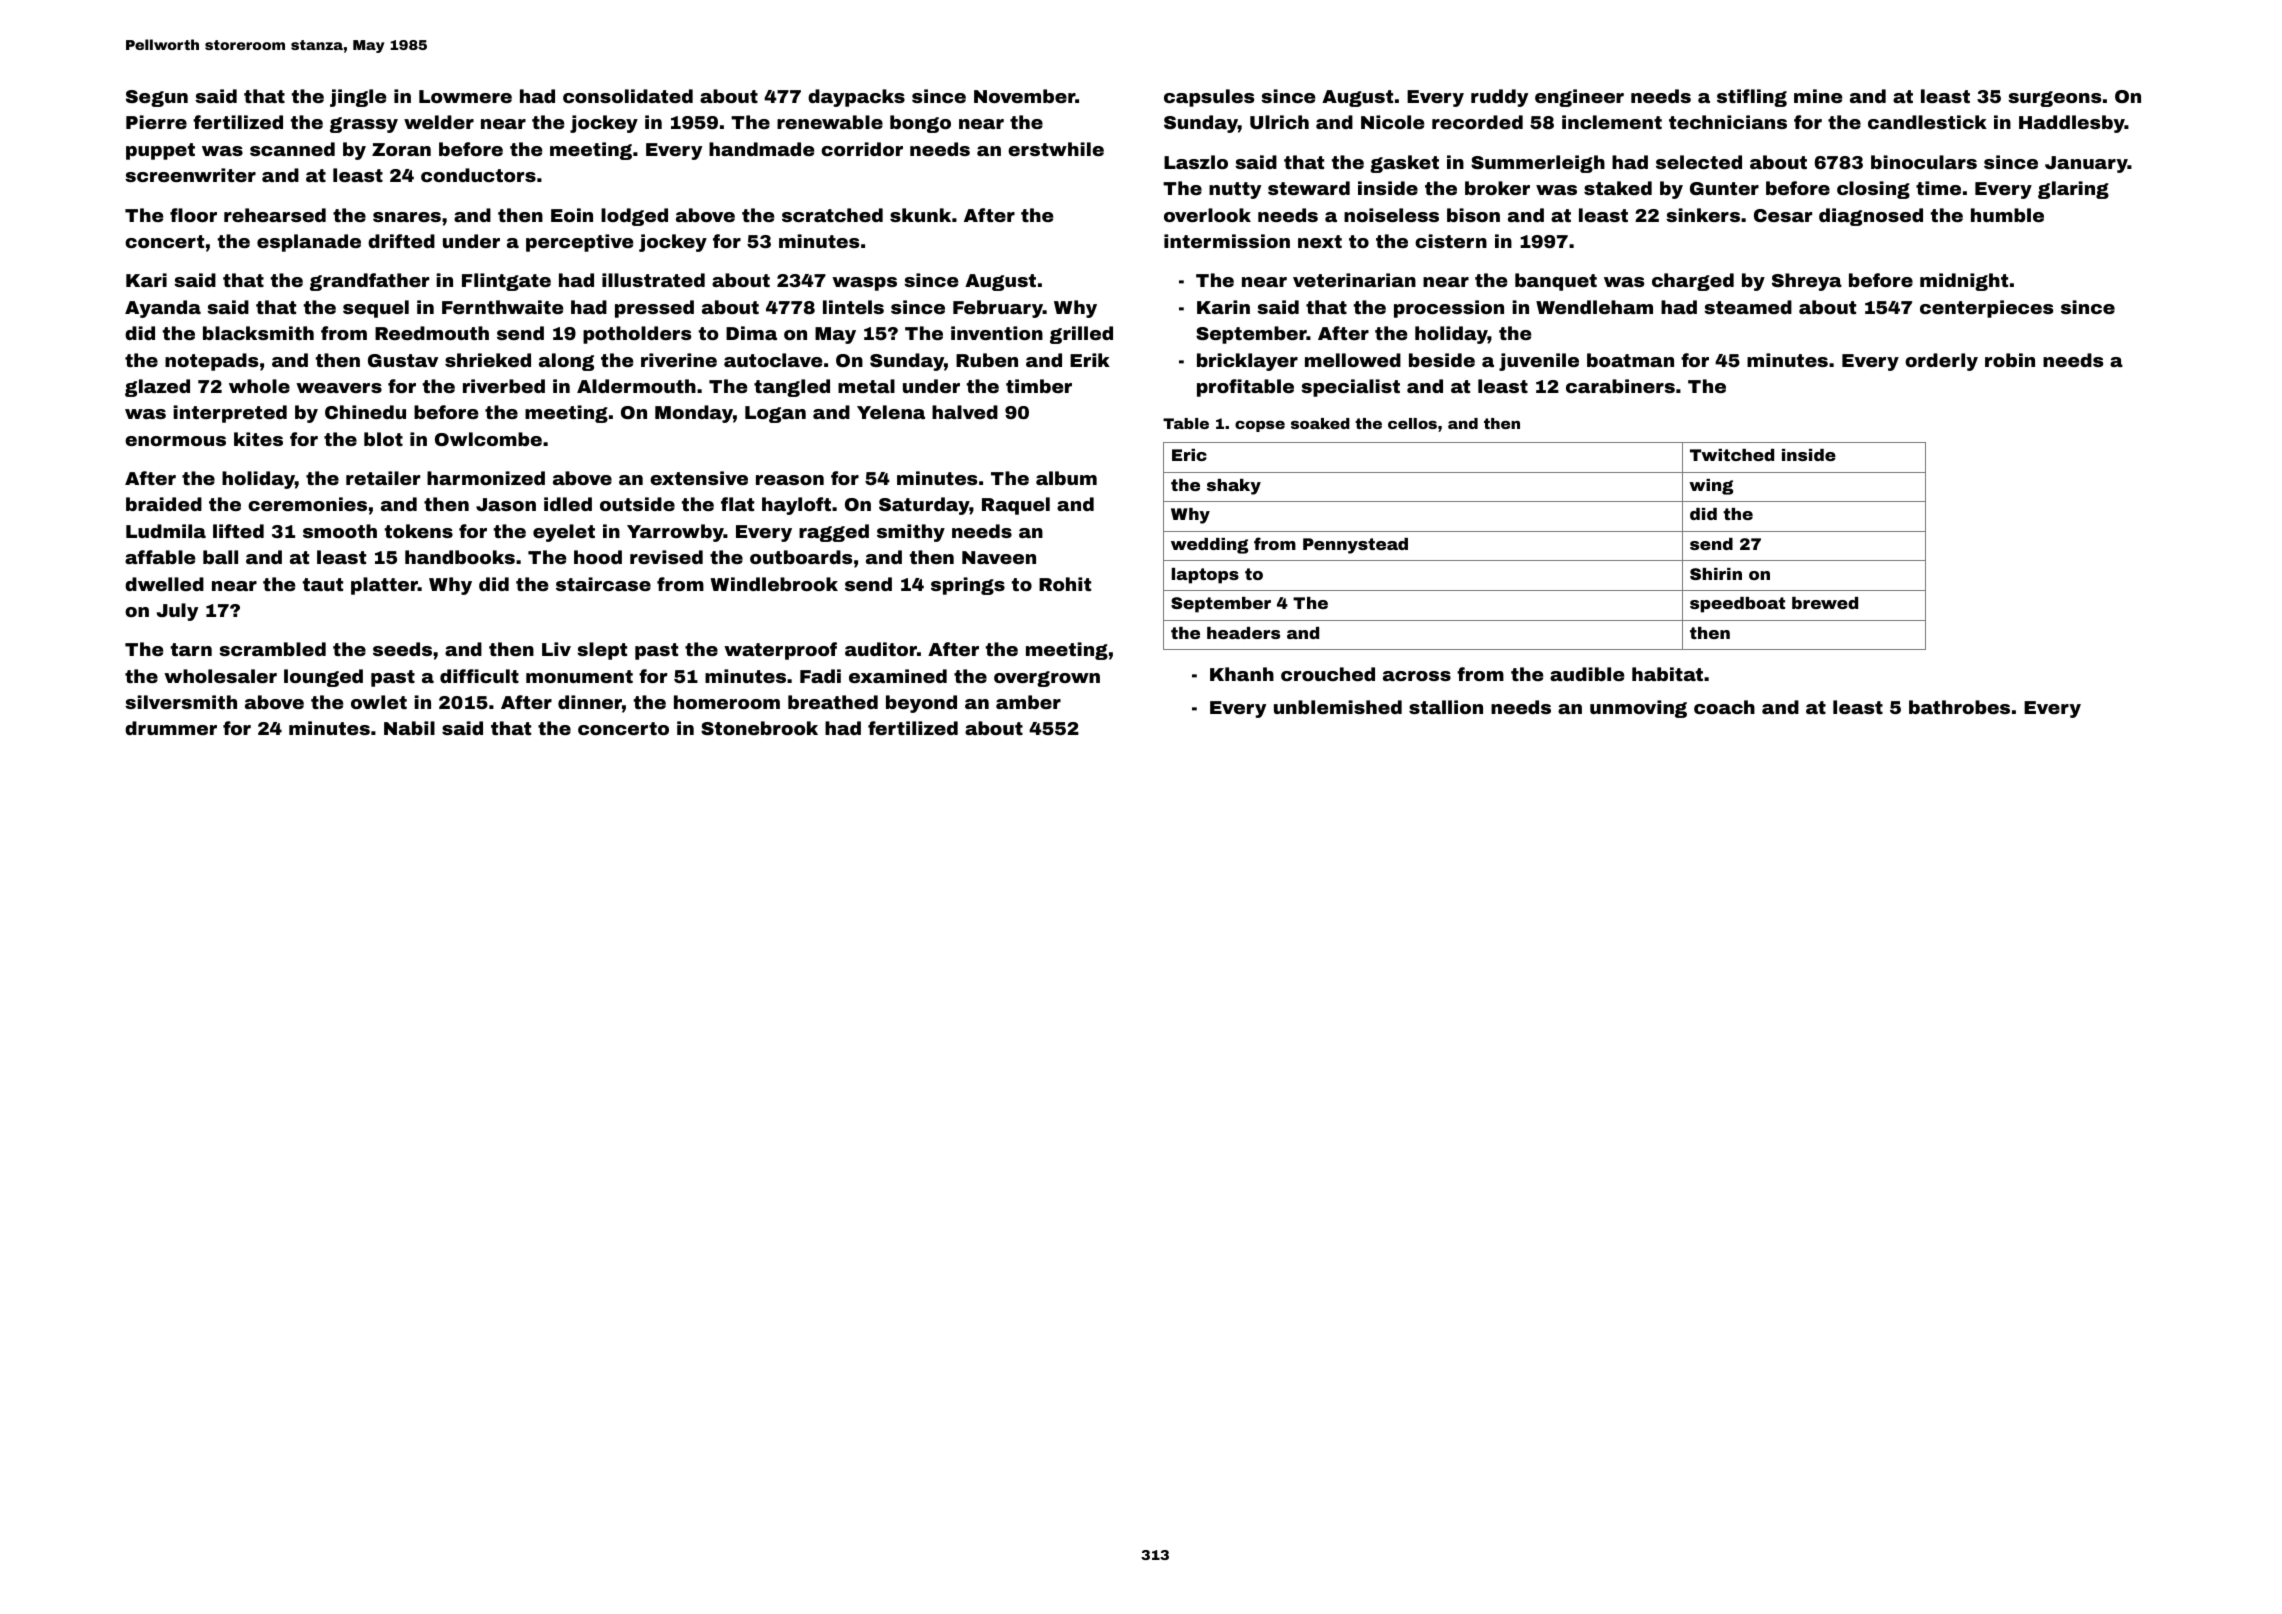 This page has height=1614, width=2282. Describe the element at coordinates (1028, 702) in the page. I see `amber` at that location.
